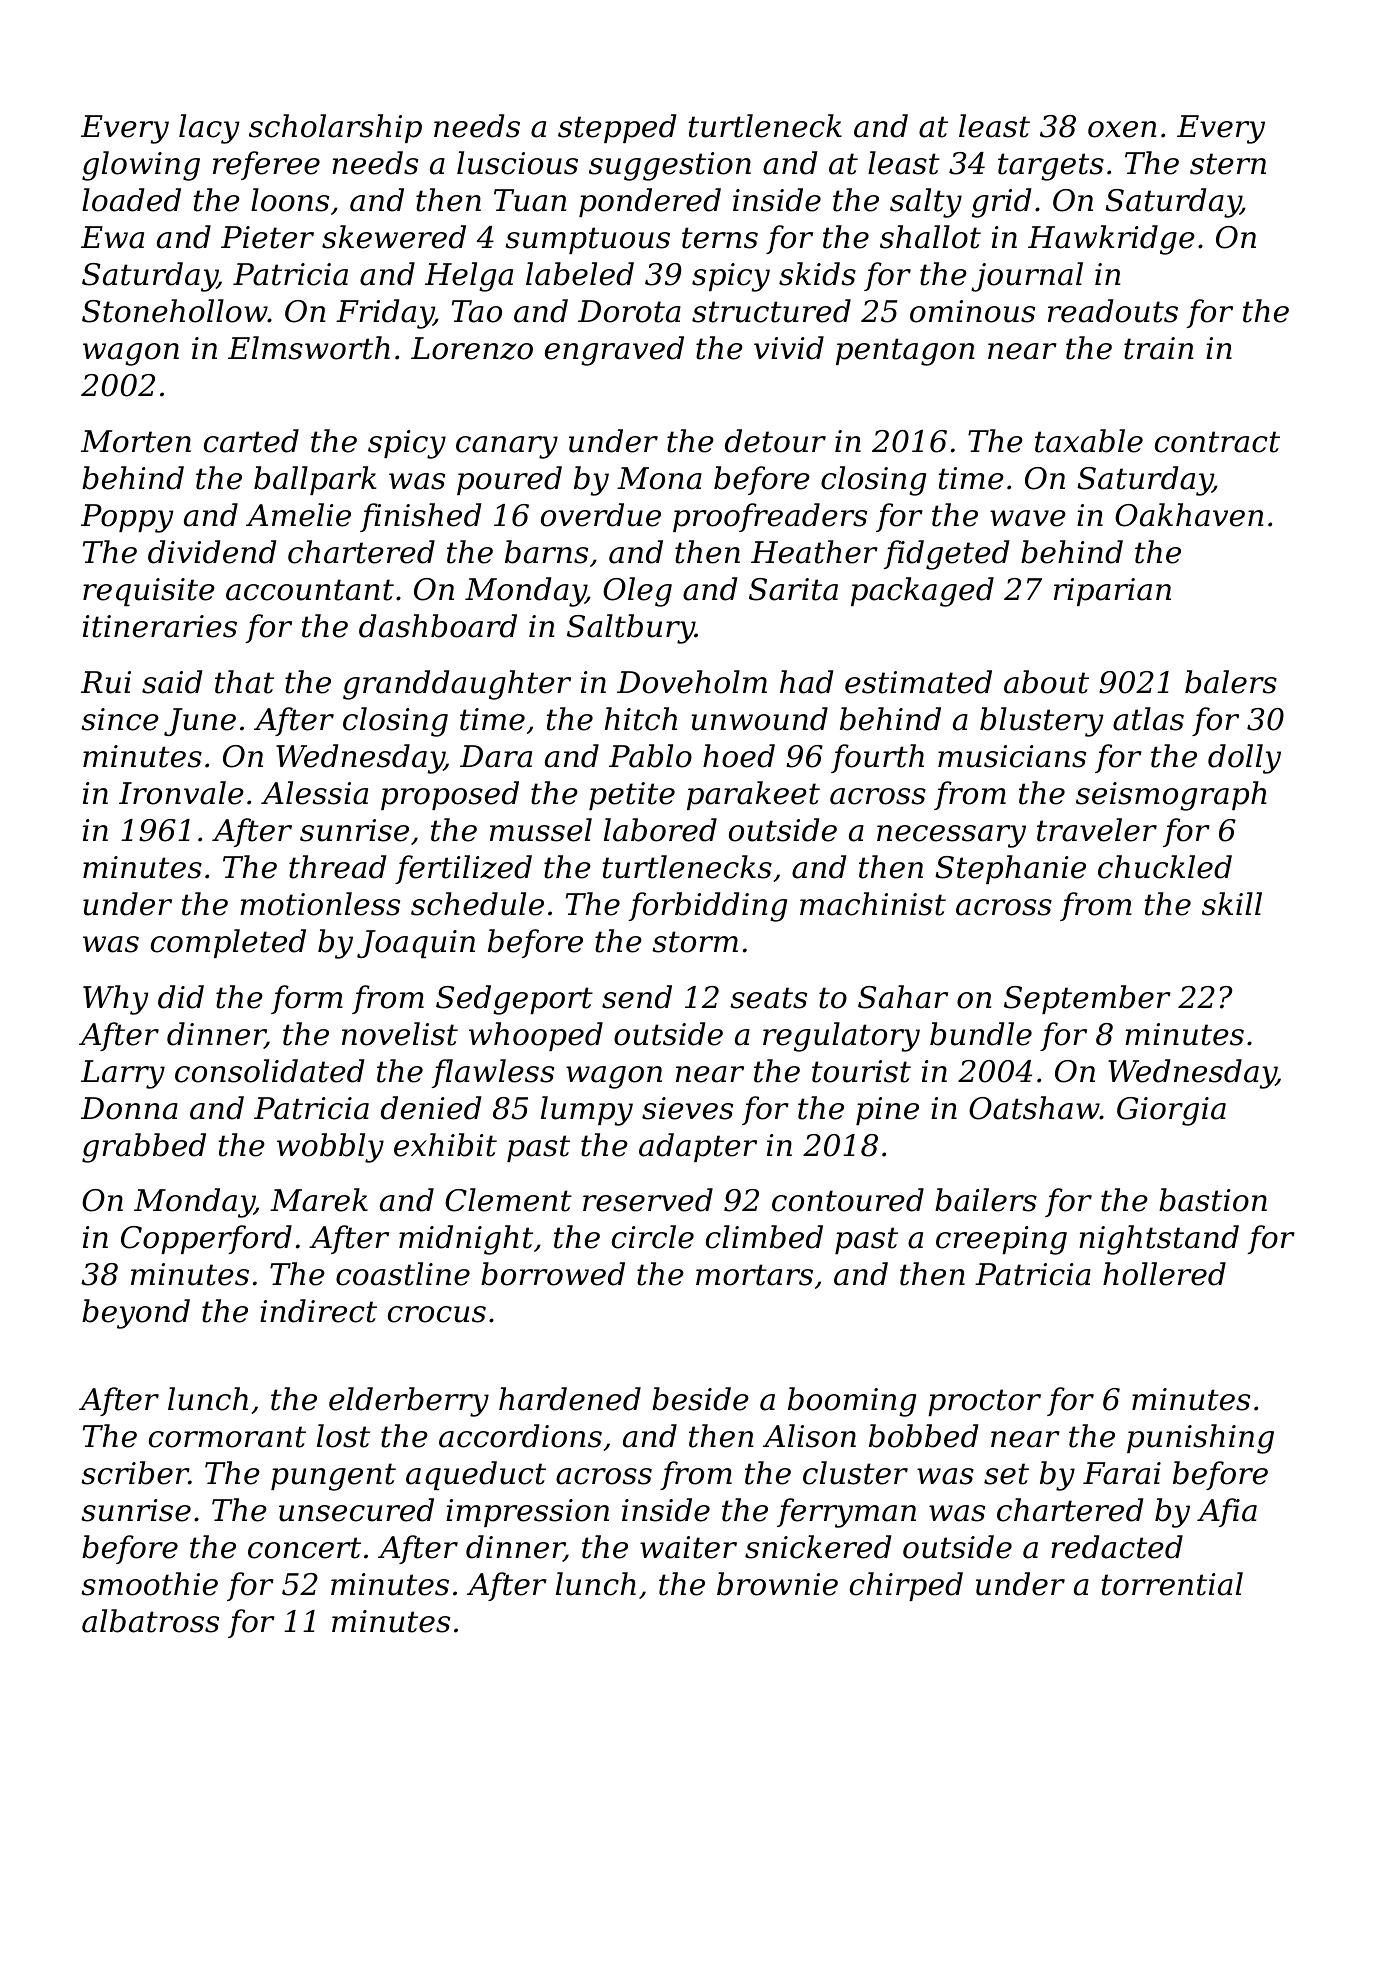 The width and height of the document is (1386, 1969). Describe the element at coordinates (1164, 1274) in the document. I see `hollered` at that location.
